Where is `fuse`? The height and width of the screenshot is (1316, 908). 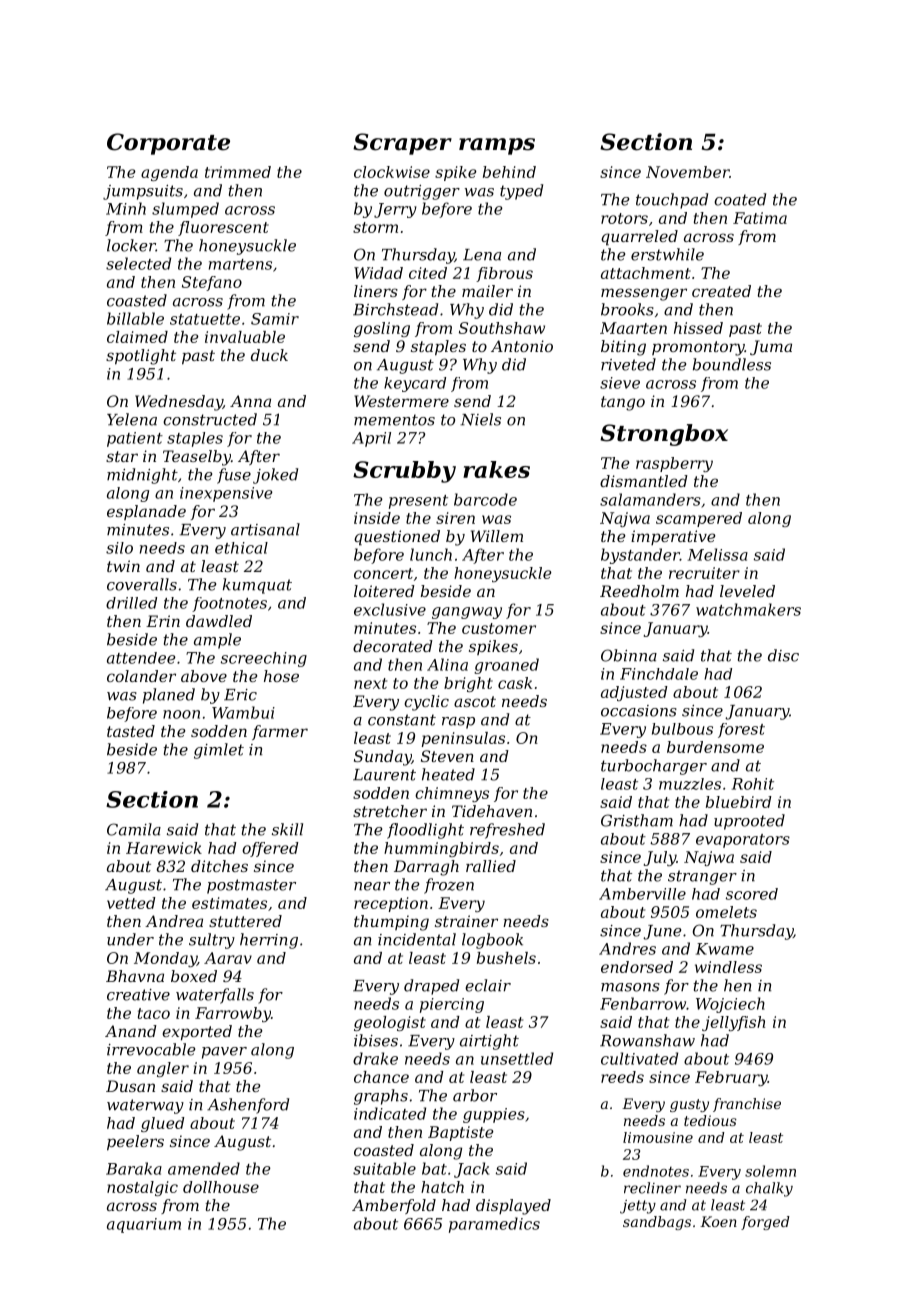
fuse is located at coordinates (234, 476).
